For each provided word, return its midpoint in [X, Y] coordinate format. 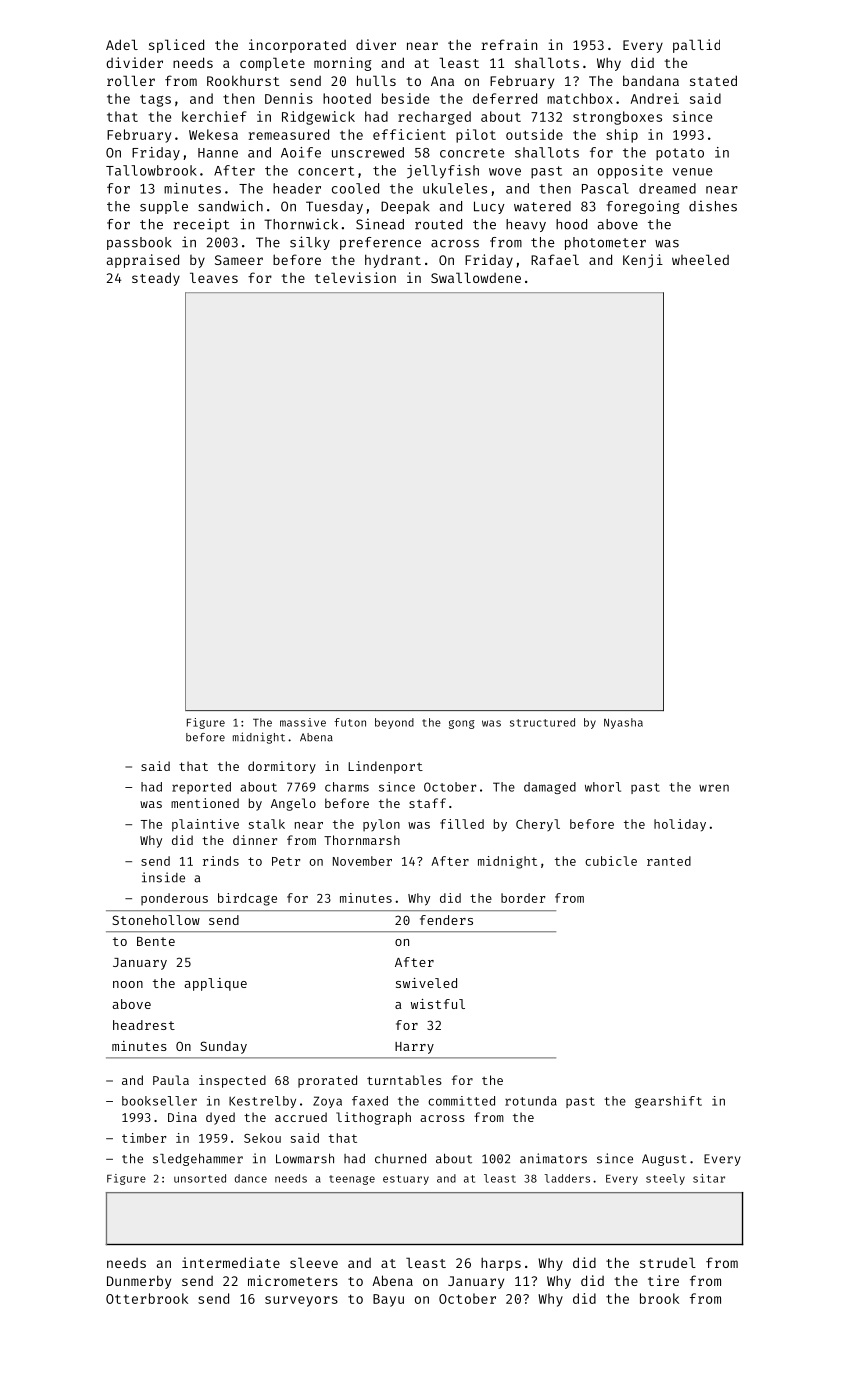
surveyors [301, 1301]
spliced [176, 46]
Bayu [388, 1300]
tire [663, 1280]
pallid [696, 46]
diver [376, 44]
